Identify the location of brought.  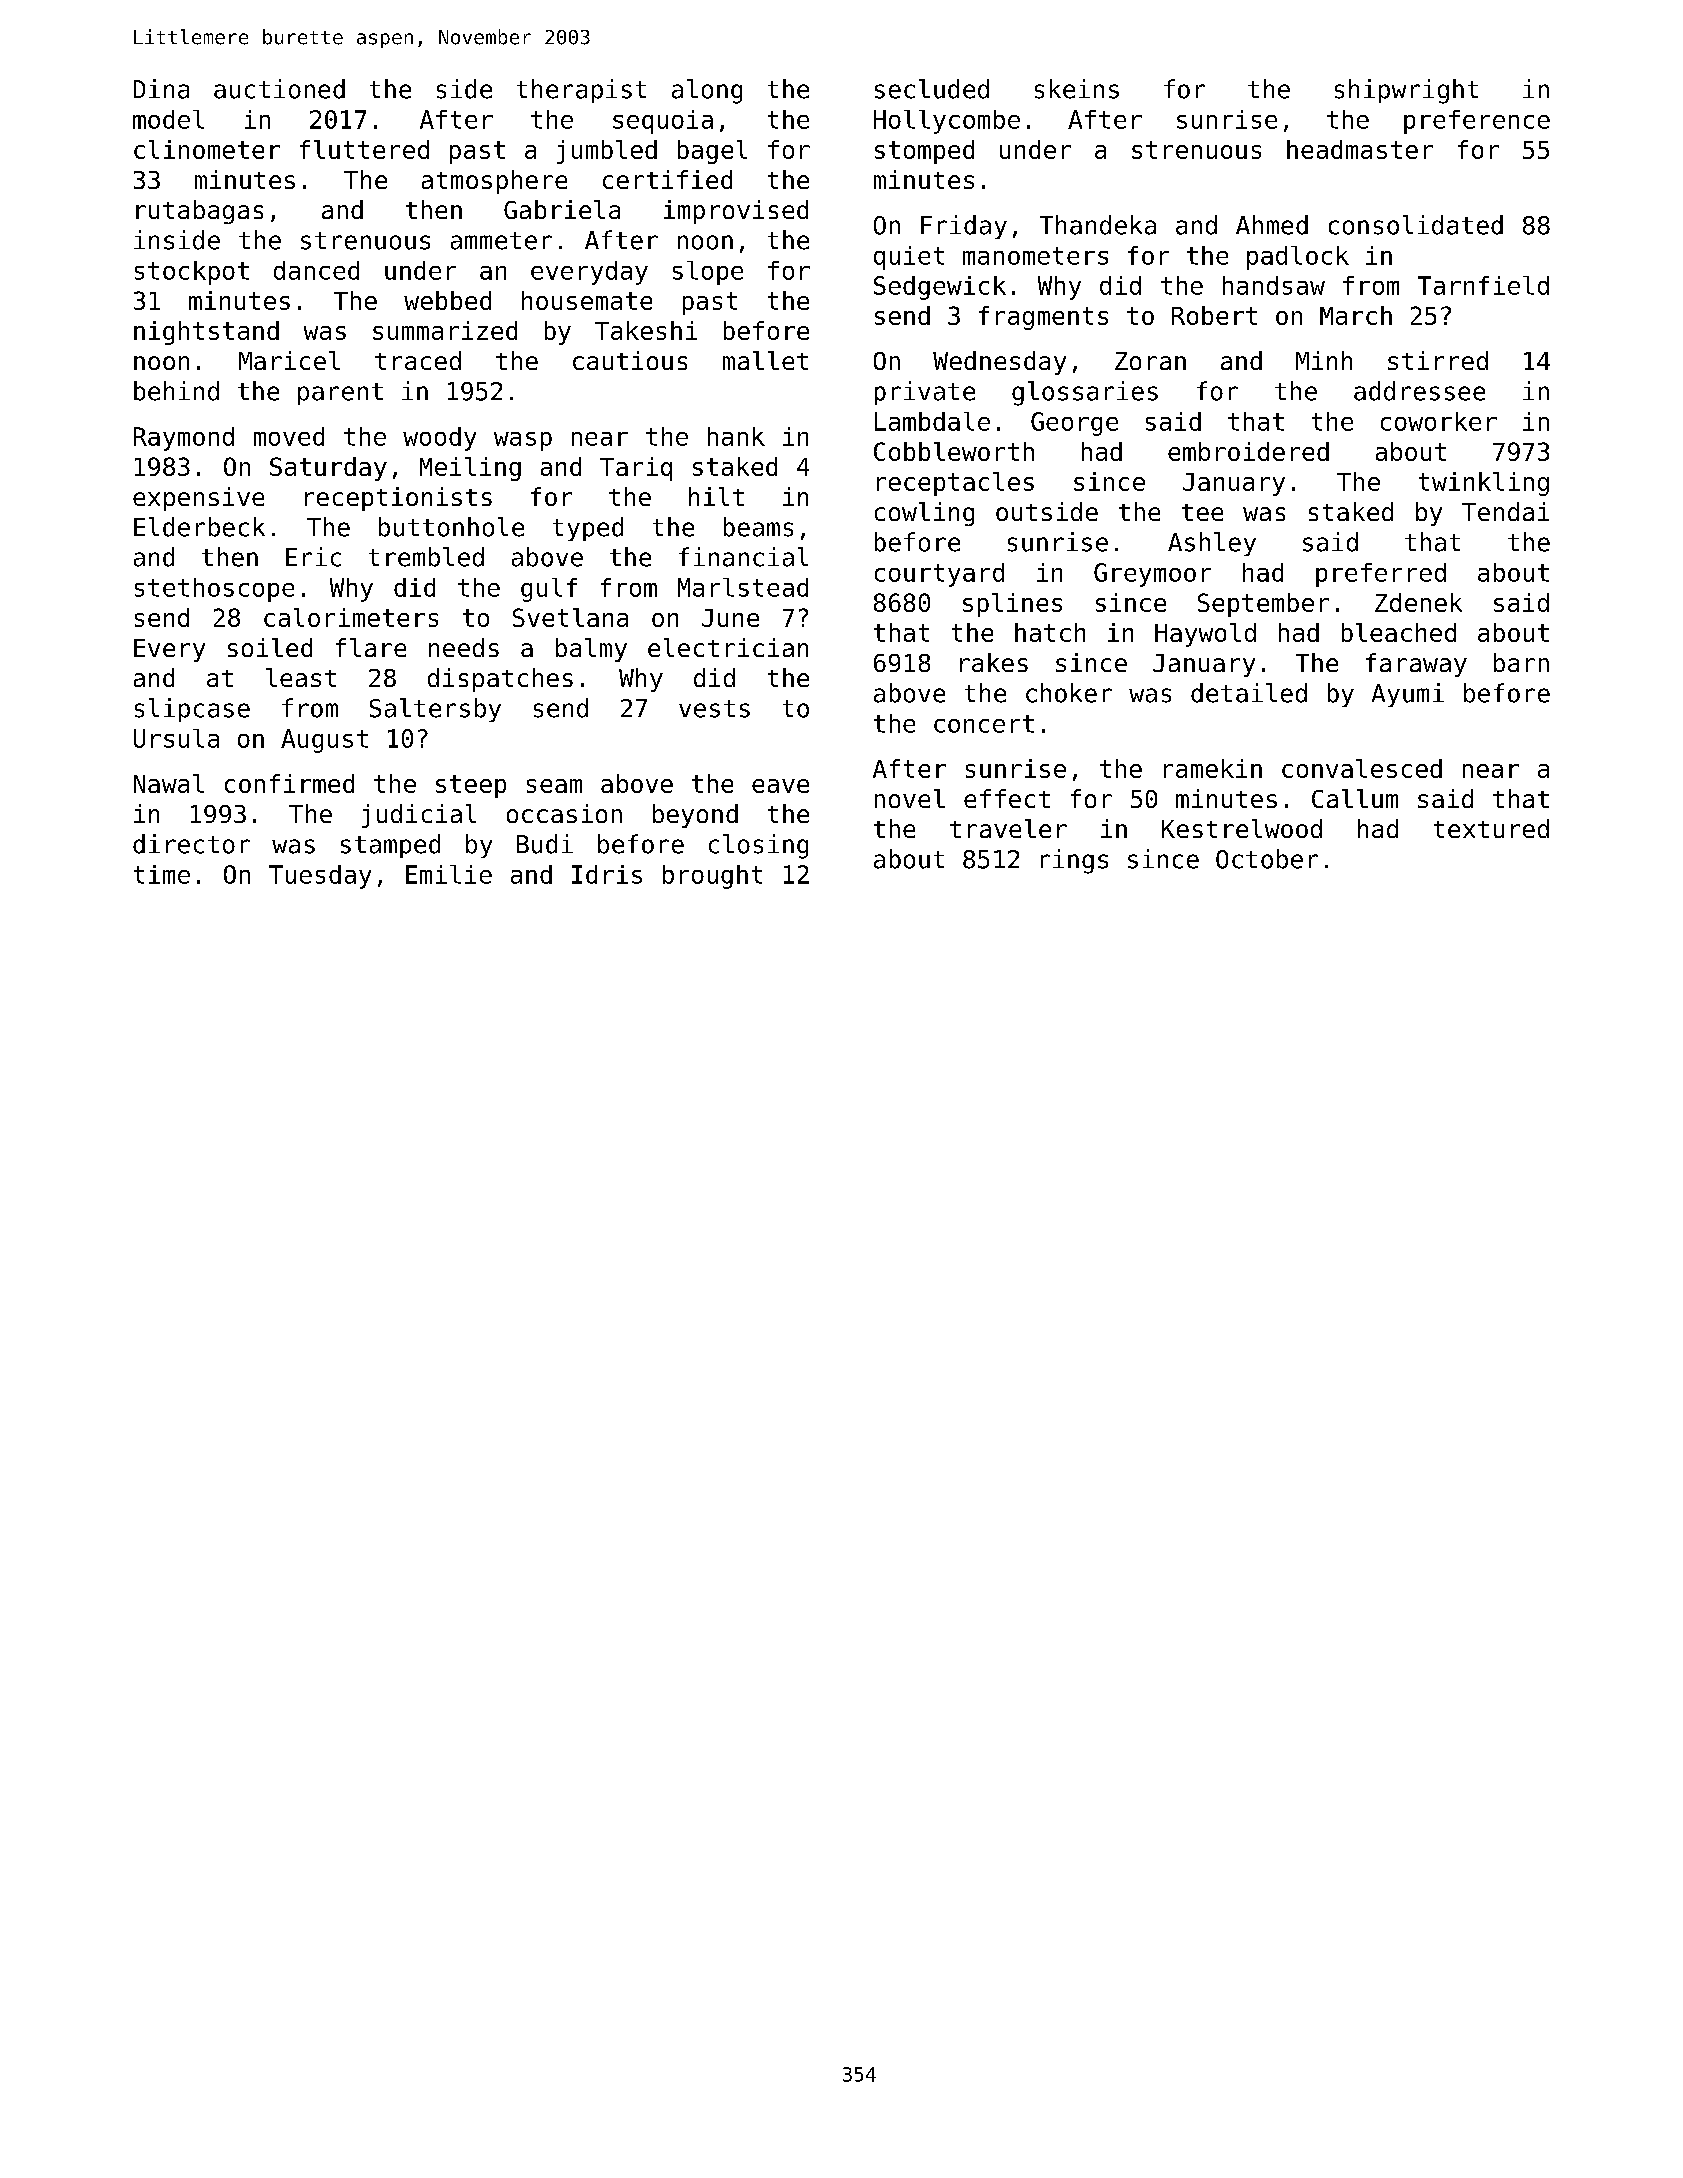
(712, 877).
